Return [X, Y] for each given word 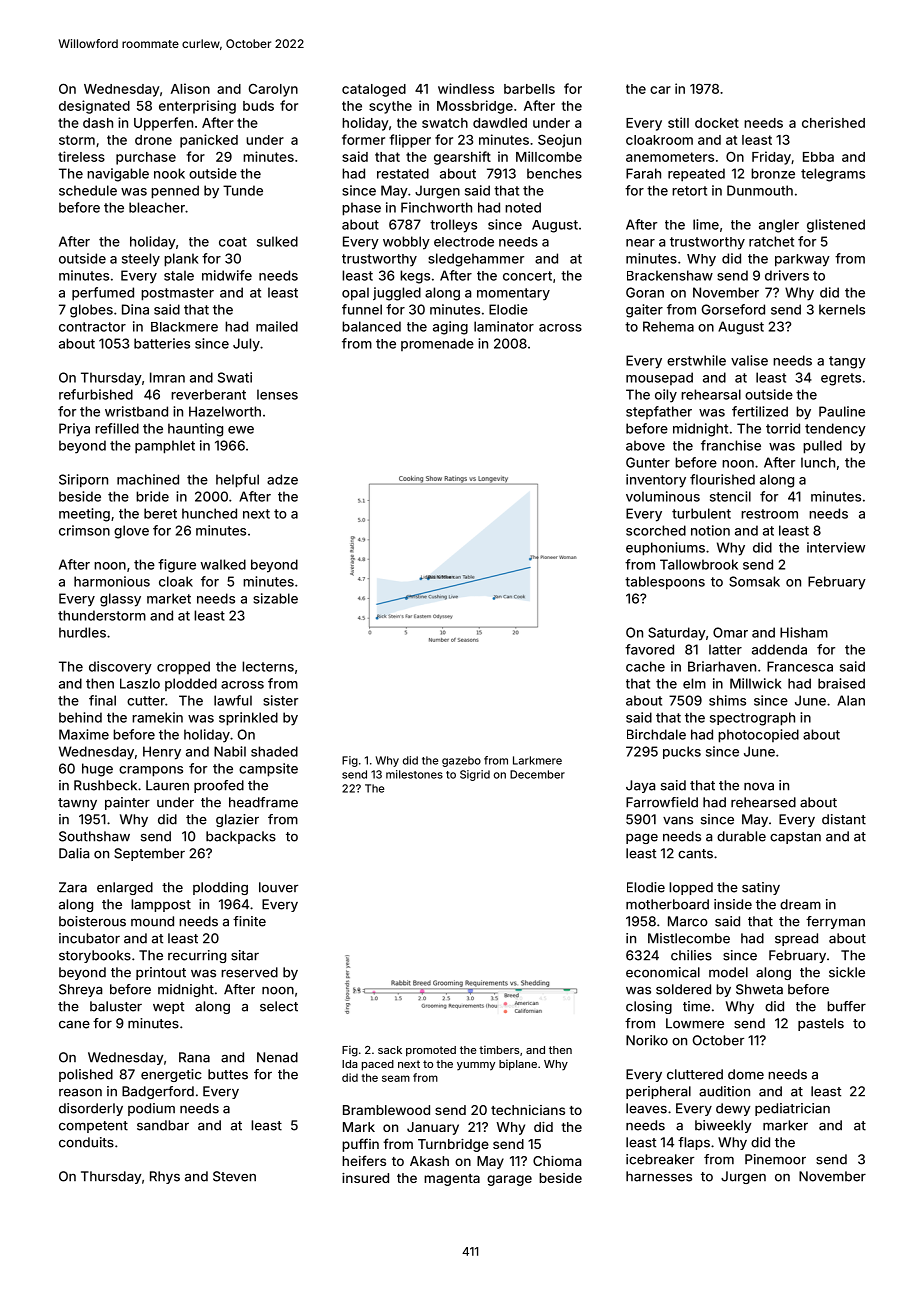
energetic [171, 1075]
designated [94, 107]
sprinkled [248, 719]
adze [282, 479]
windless [466, 88]
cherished [833, 122]
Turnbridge [453, 1145]
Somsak [754, 581]
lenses [277, 394]
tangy [847, 362]
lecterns [268, 666]
